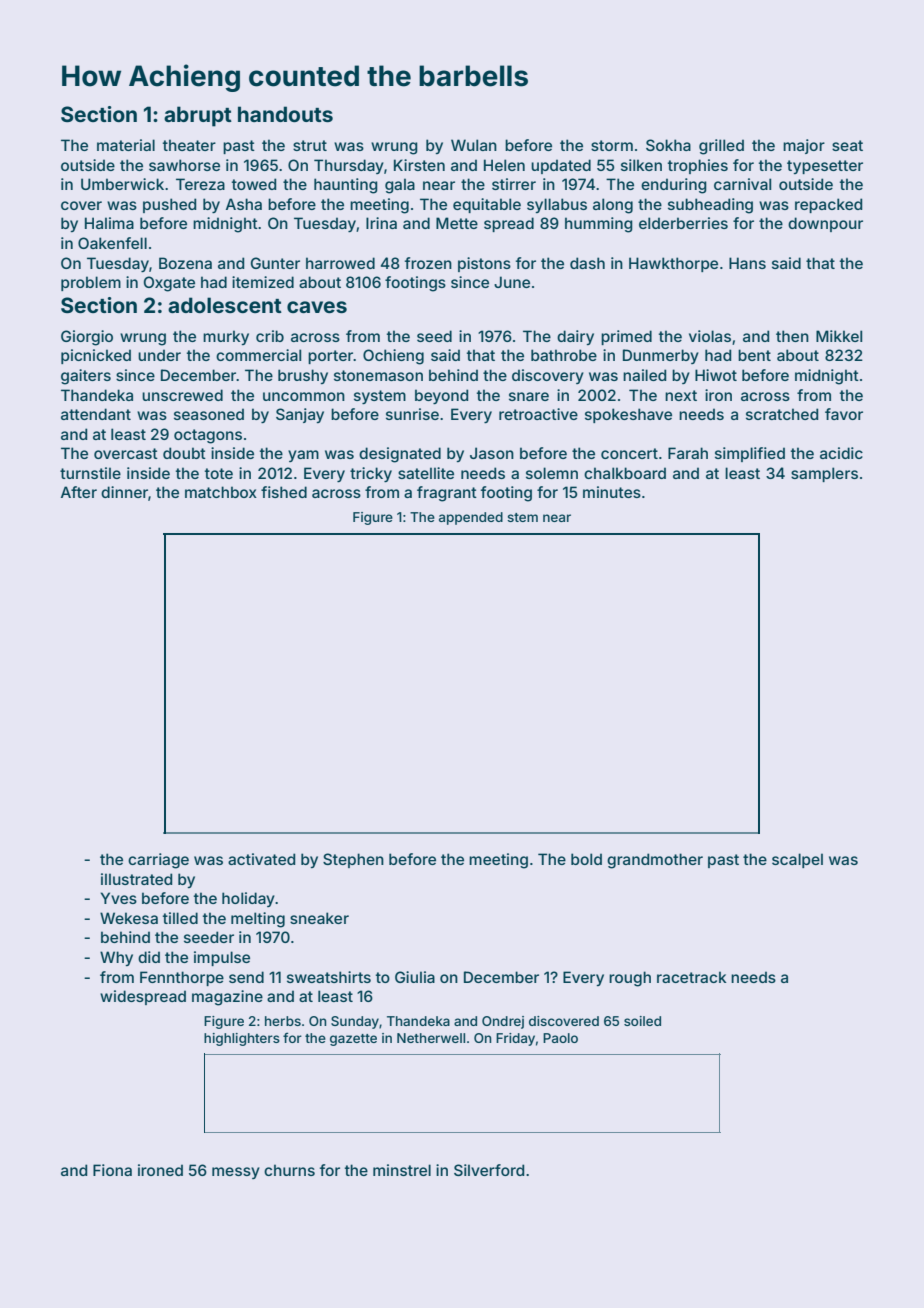  What do you see at coordinates (586, 859) in the document?
I see `bold` at bounding box center [586, 859].
